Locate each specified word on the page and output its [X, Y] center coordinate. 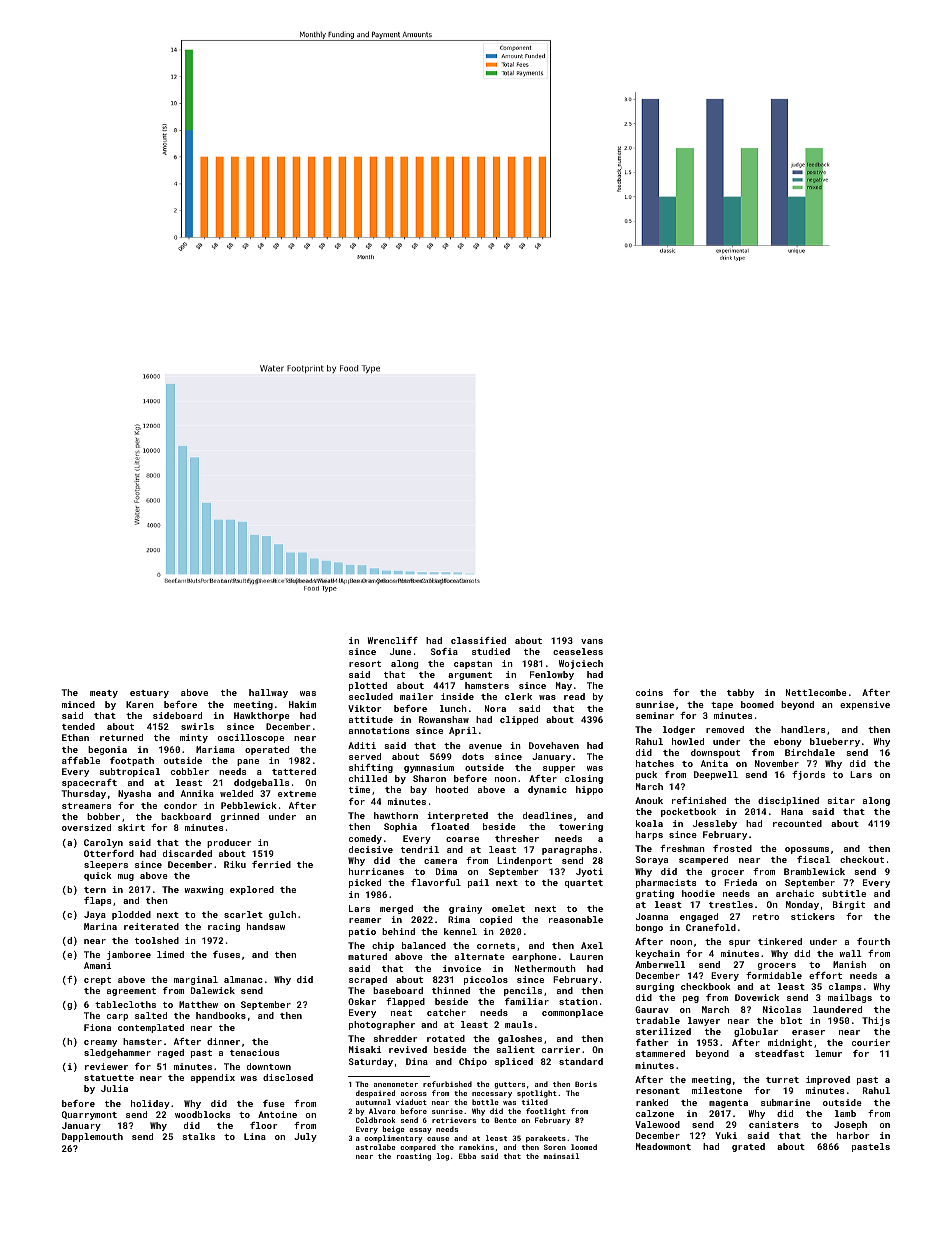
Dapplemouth [92, 1137]
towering [581, 827]
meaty [104, 694]
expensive [865, 705]
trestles [731, 904]
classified [478, 640]
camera [440, 861]
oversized [86, 827]
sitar [841, 800]
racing [224, 927]
